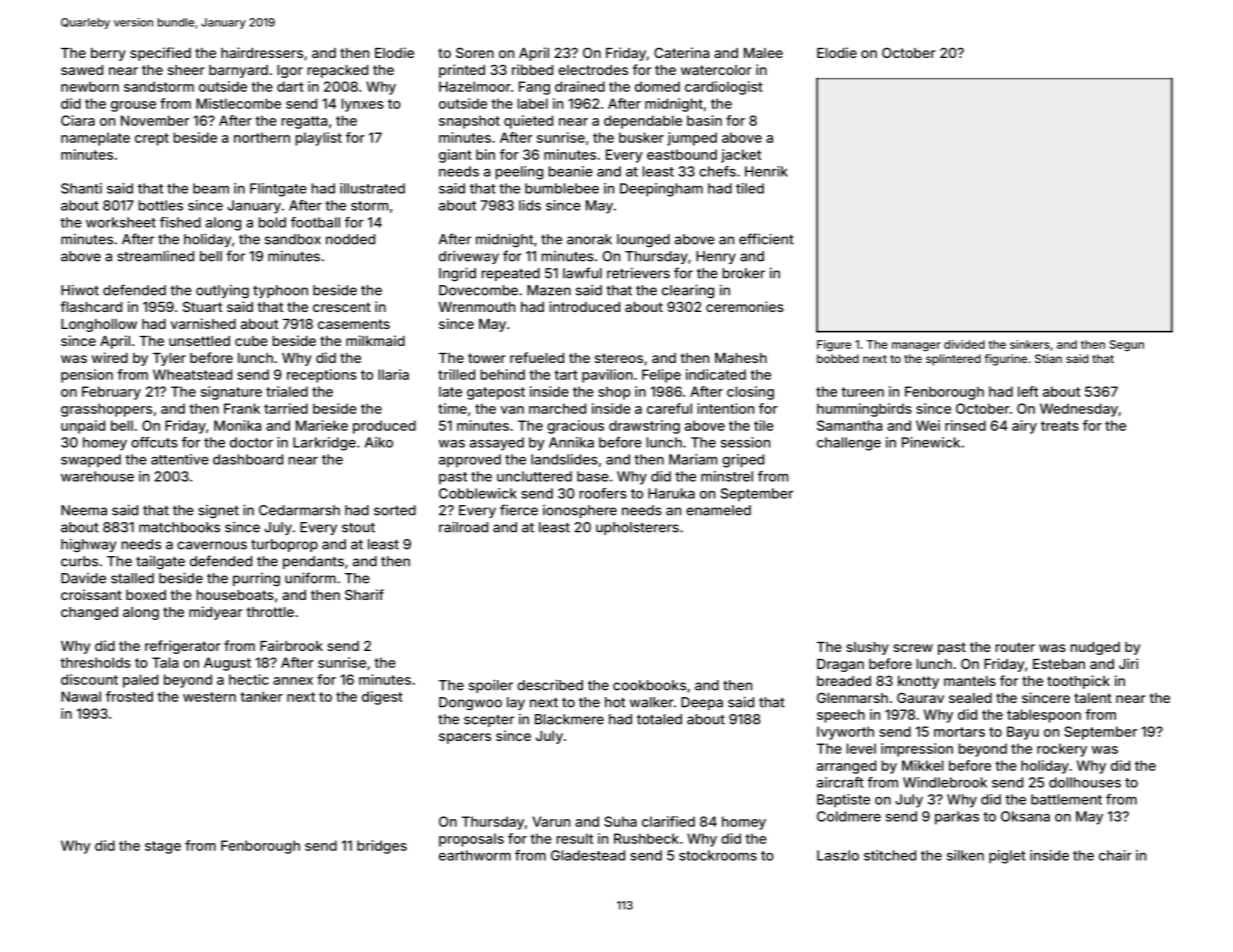  I want to click on frosted, so click(129, 696).
